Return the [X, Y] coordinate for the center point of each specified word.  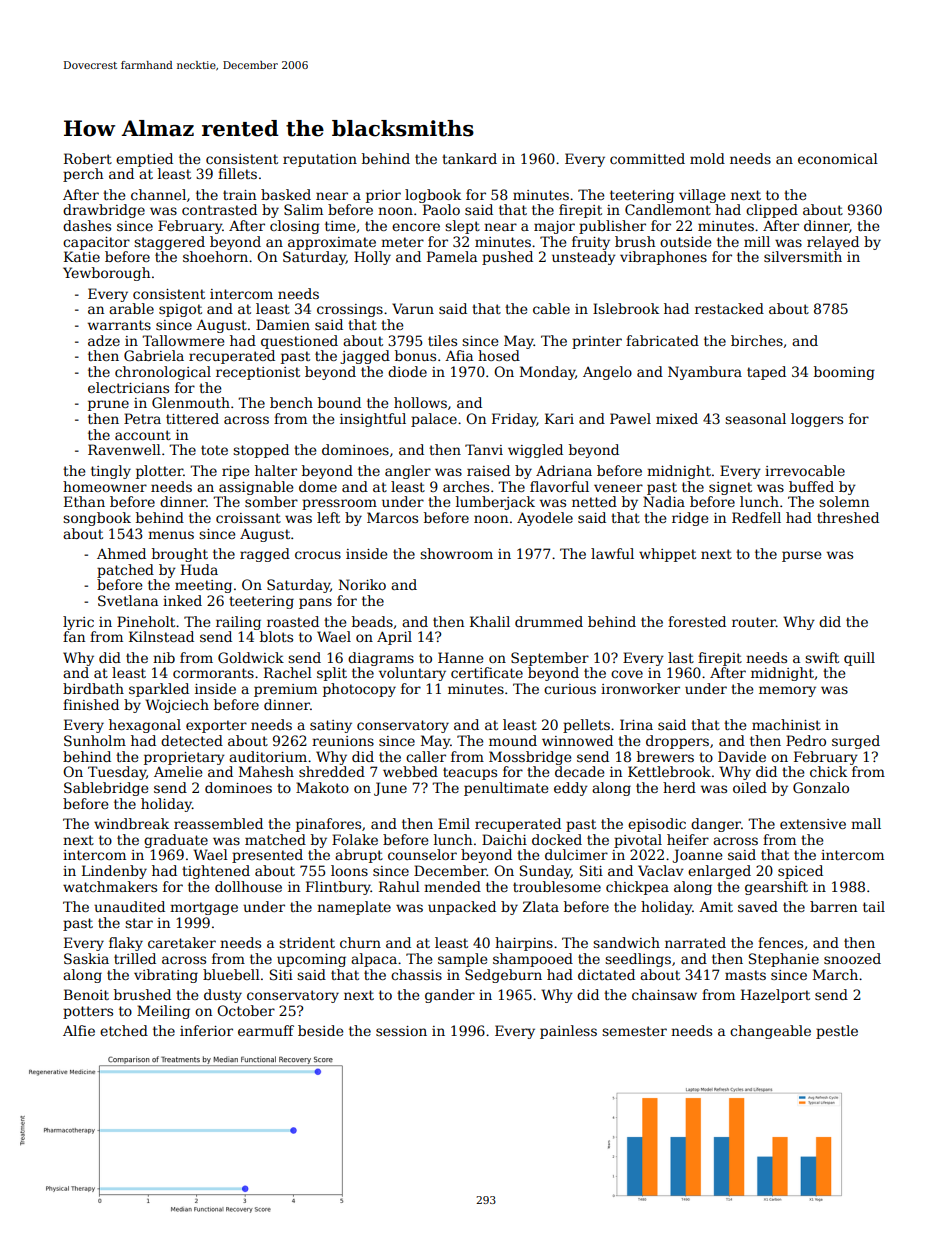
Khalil [490, 621]
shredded [332, 771]
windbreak [131, 823]
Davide [742, 756]
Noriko [362, 584]
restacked [729, 308]
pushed [507, 258]
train [239, 195]
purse [801, 556]
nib [164, 657]
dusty [223, 996]
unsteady [584, 258]
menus [171, 535]
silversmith [803, 256]
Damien [283, 324]
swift [822, 657]
